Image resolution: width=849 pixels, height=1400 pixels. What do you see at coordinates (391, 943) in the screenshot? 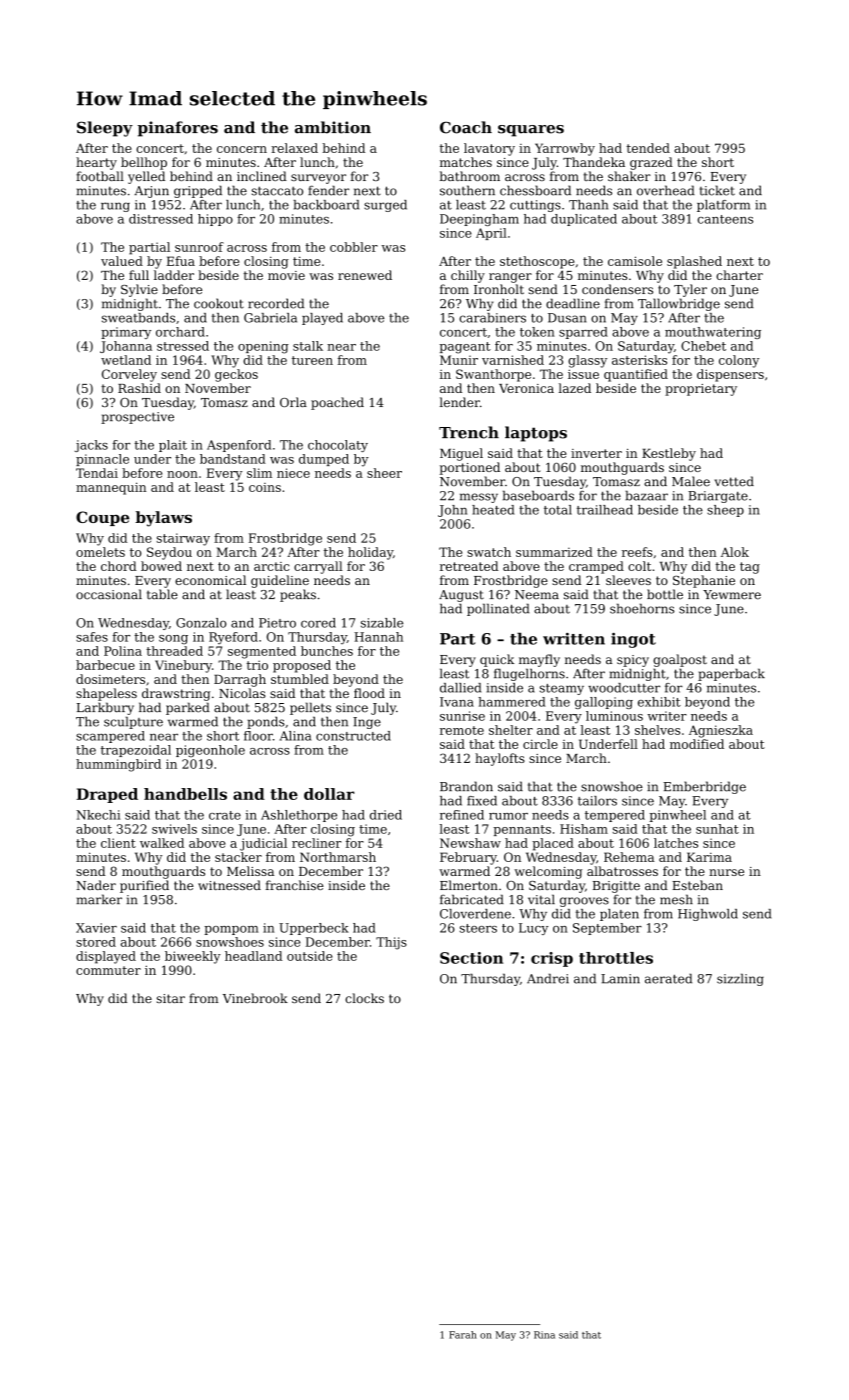
I see `Thijs` at bounding box center [391, 943].
